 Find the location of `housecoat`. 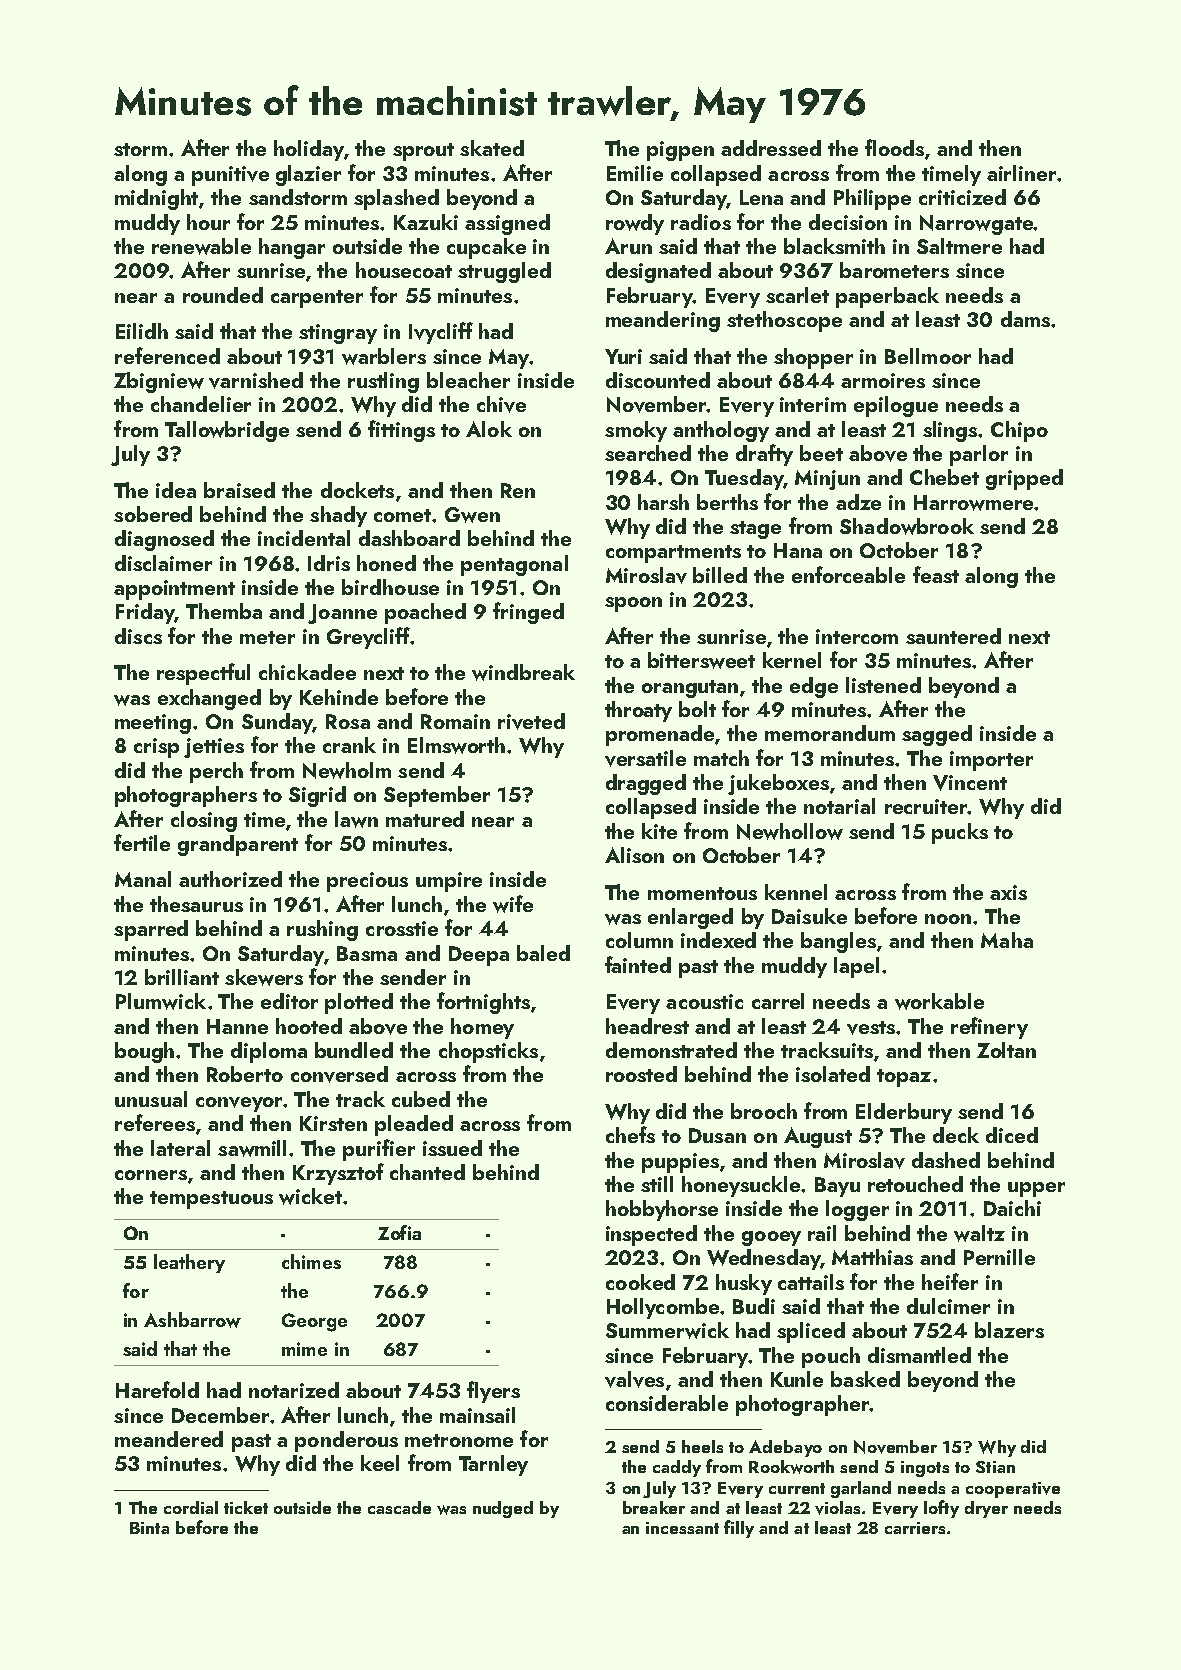

housecoat is located at coordinates (404, 270).
